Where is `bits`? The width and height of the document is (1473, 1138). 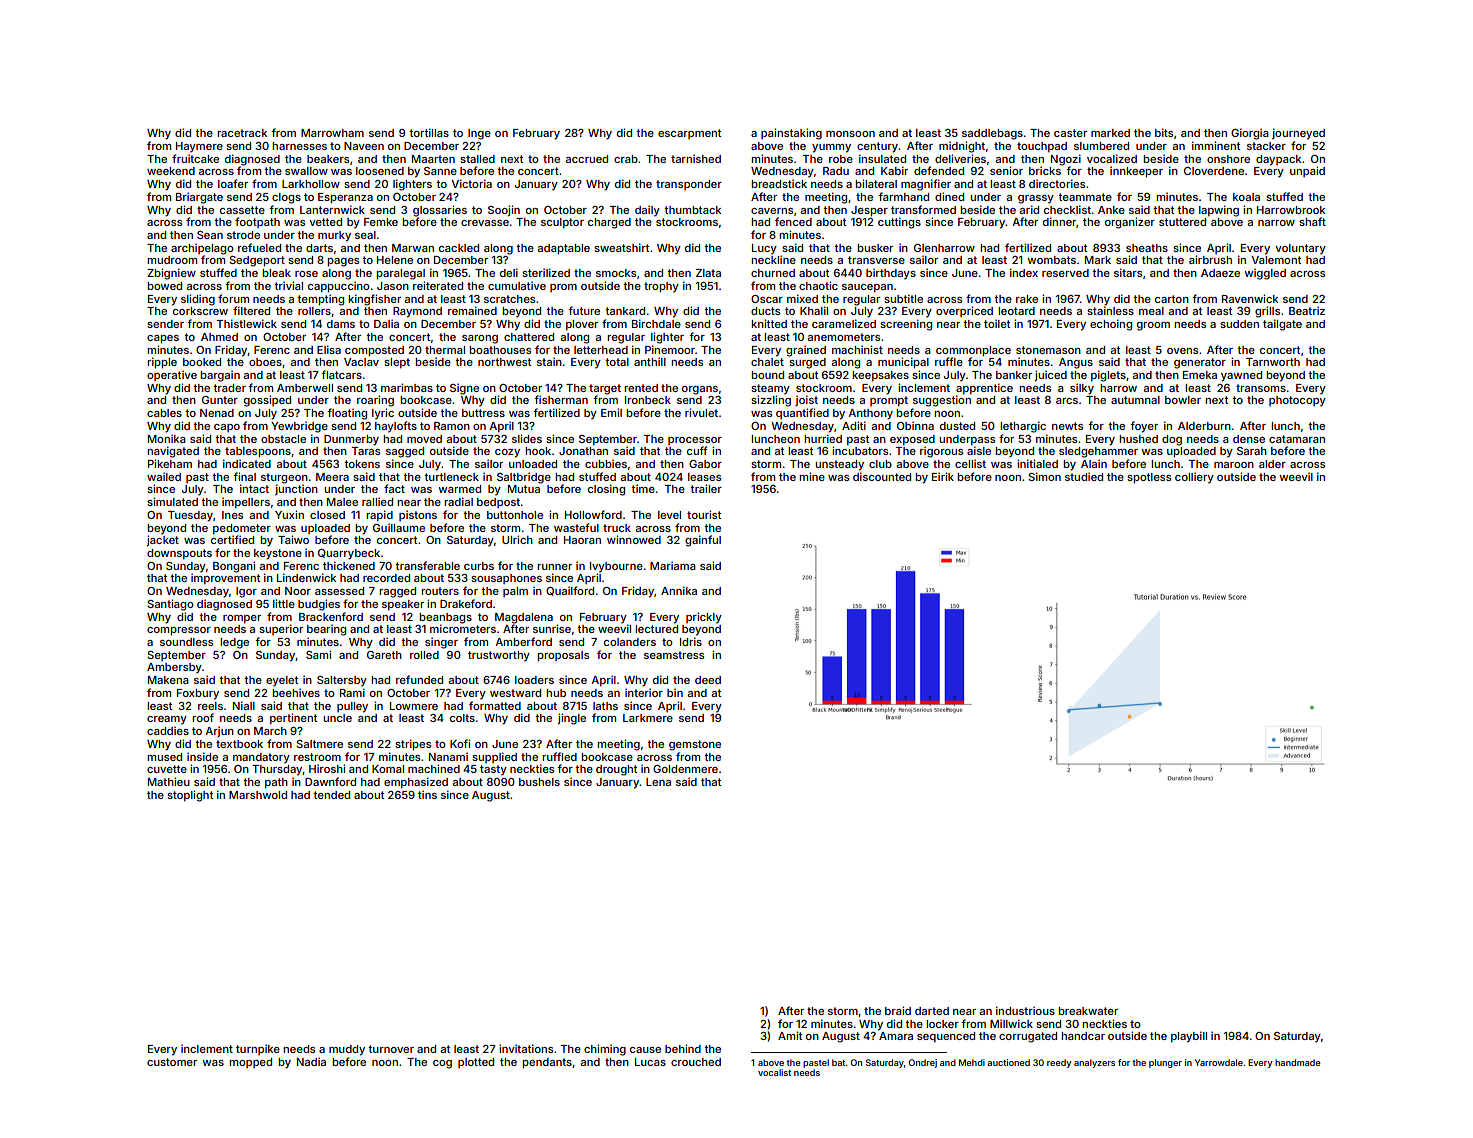
bits is located at coordinates (1164, 132).
